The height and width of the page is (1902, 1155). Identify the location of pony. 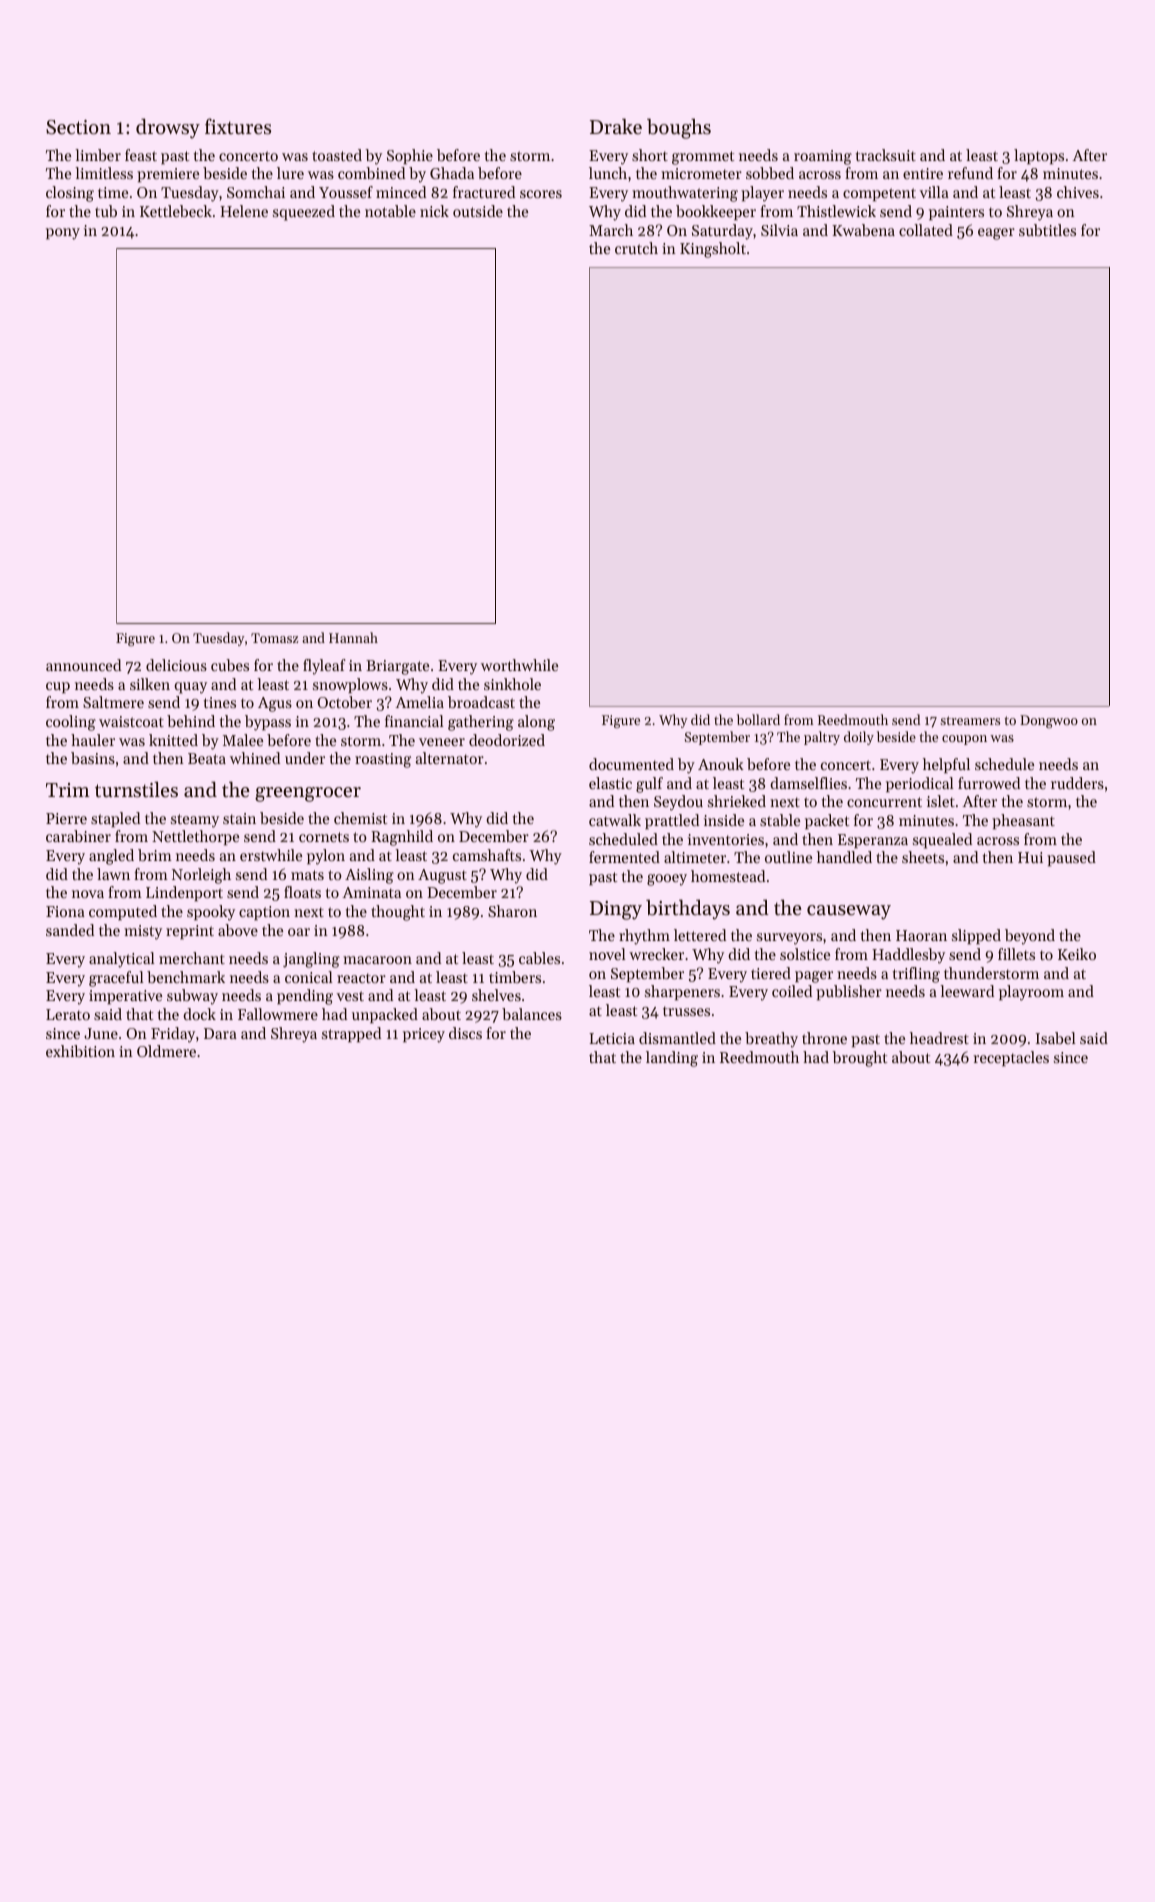
(63, 234).
